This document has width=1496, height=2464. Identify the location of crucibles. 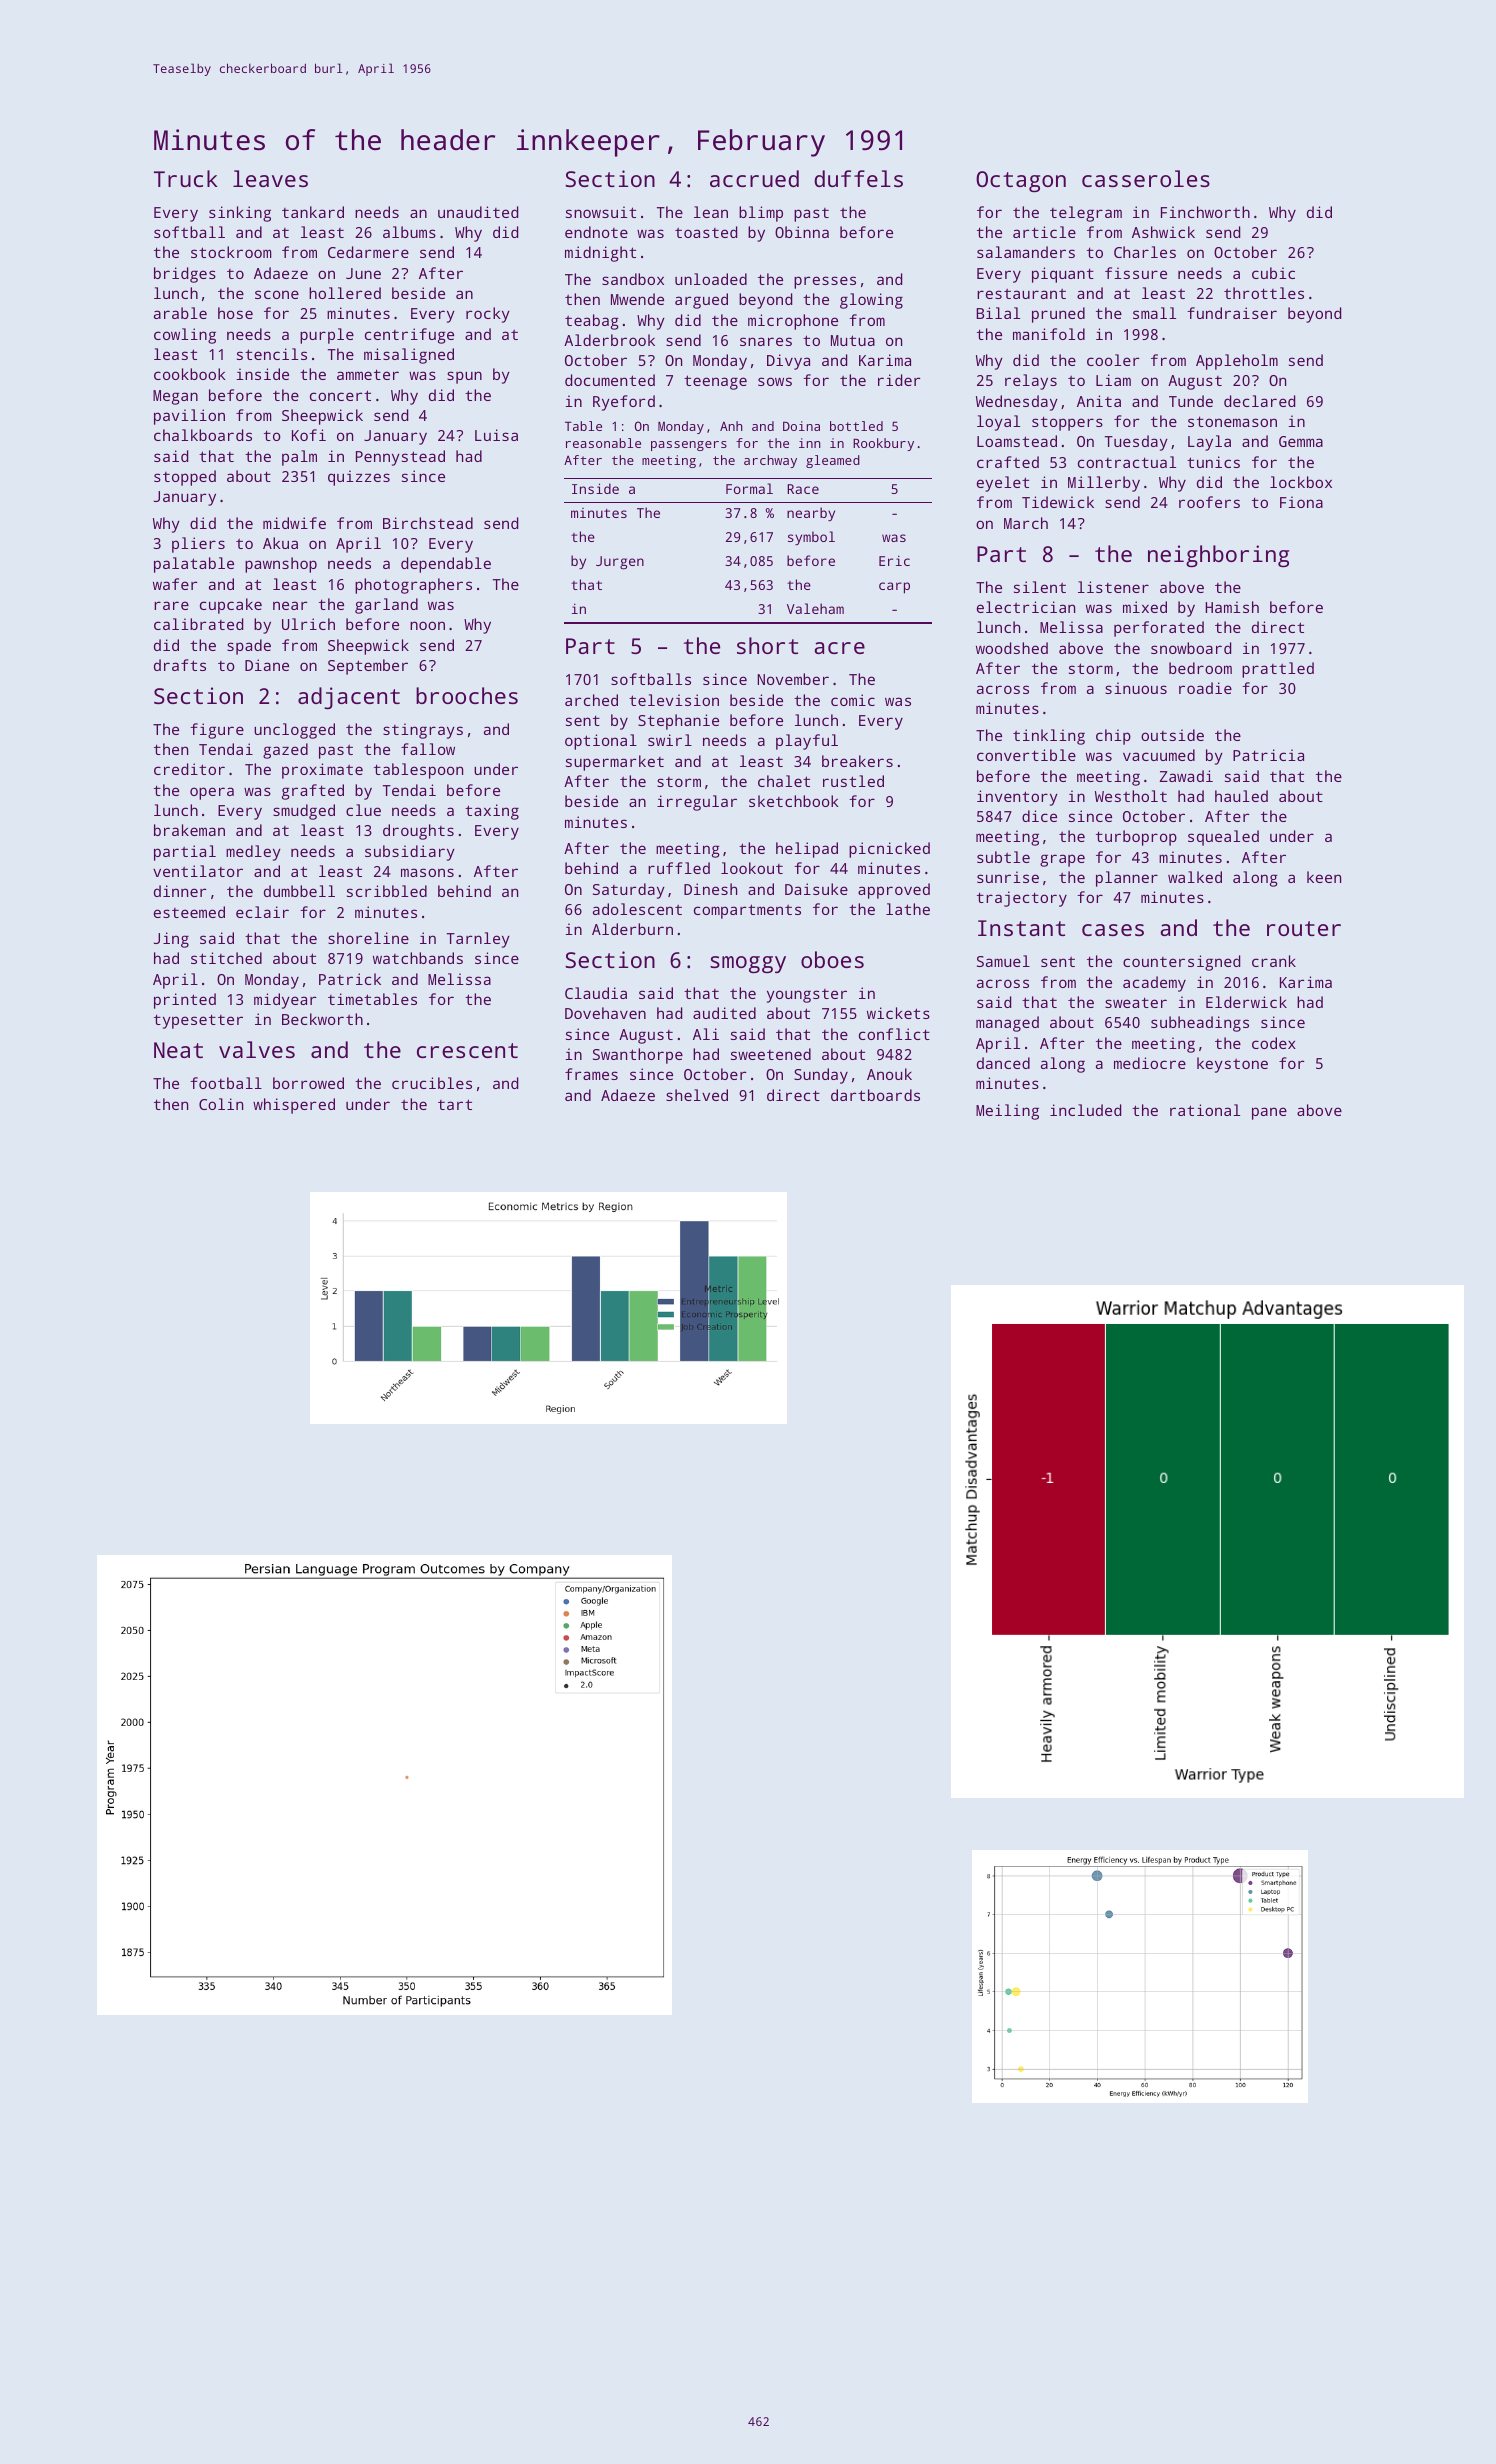
(432, 1083).
